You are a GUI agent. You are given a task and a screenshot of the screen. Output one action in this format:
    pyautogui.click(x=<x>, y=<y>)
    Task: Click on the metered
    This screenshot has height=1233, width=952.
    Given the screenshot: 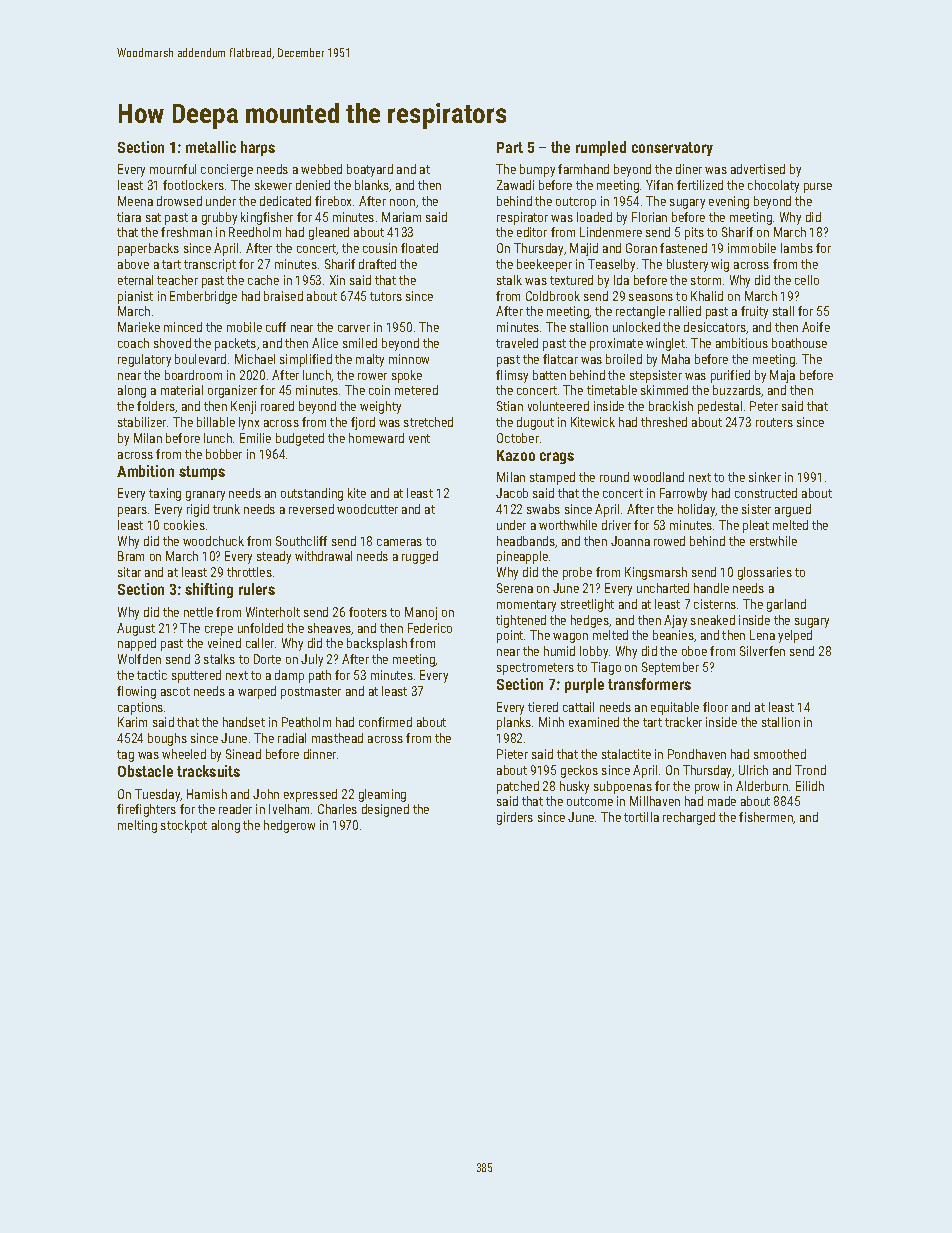 What is the action you would take?
    pyautogui.click(x=416, y=390)
